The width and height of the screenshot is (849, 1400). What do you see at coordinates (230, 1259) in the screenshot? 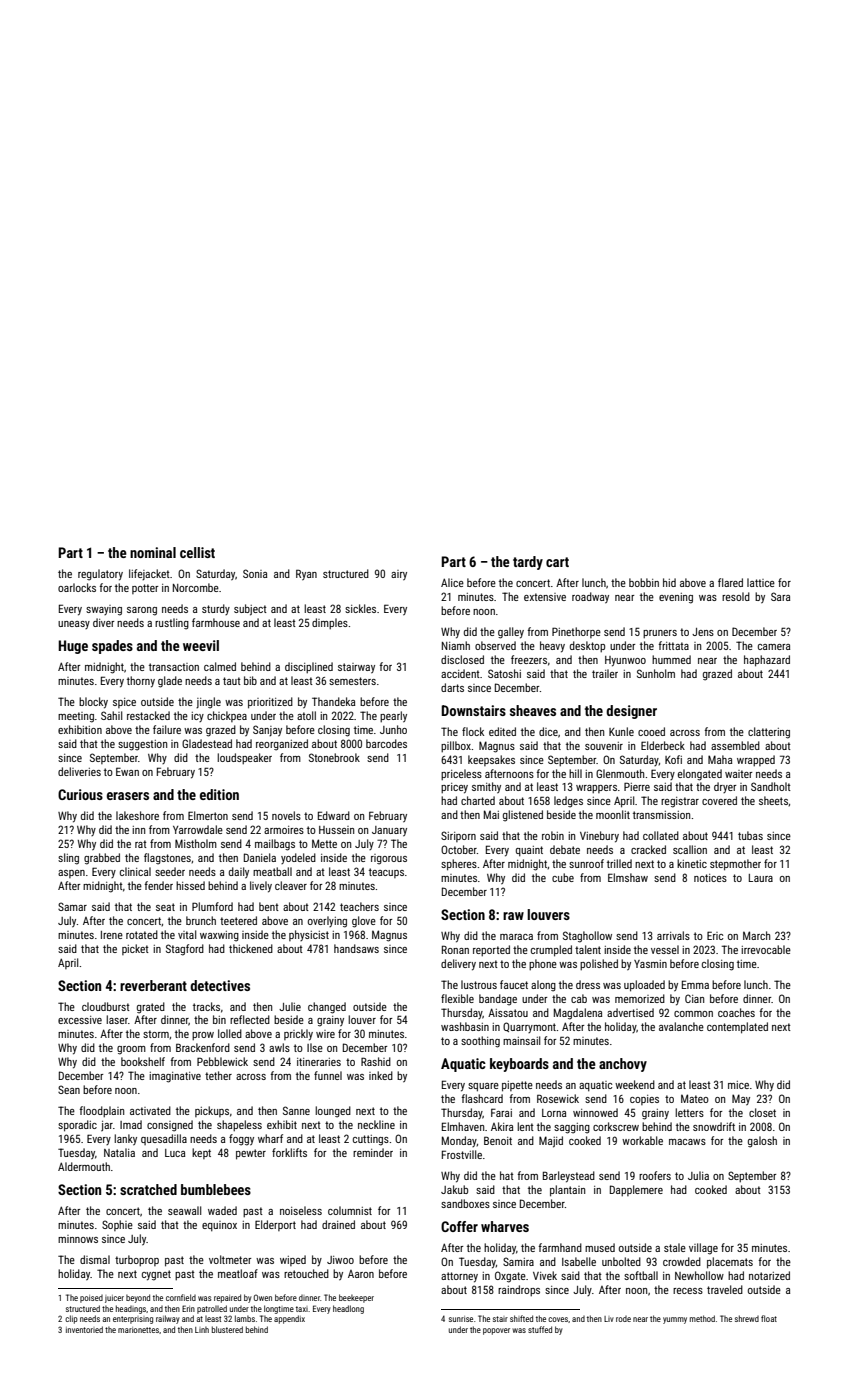
I see `voltmeter` at bounding box center [230, 1259].
